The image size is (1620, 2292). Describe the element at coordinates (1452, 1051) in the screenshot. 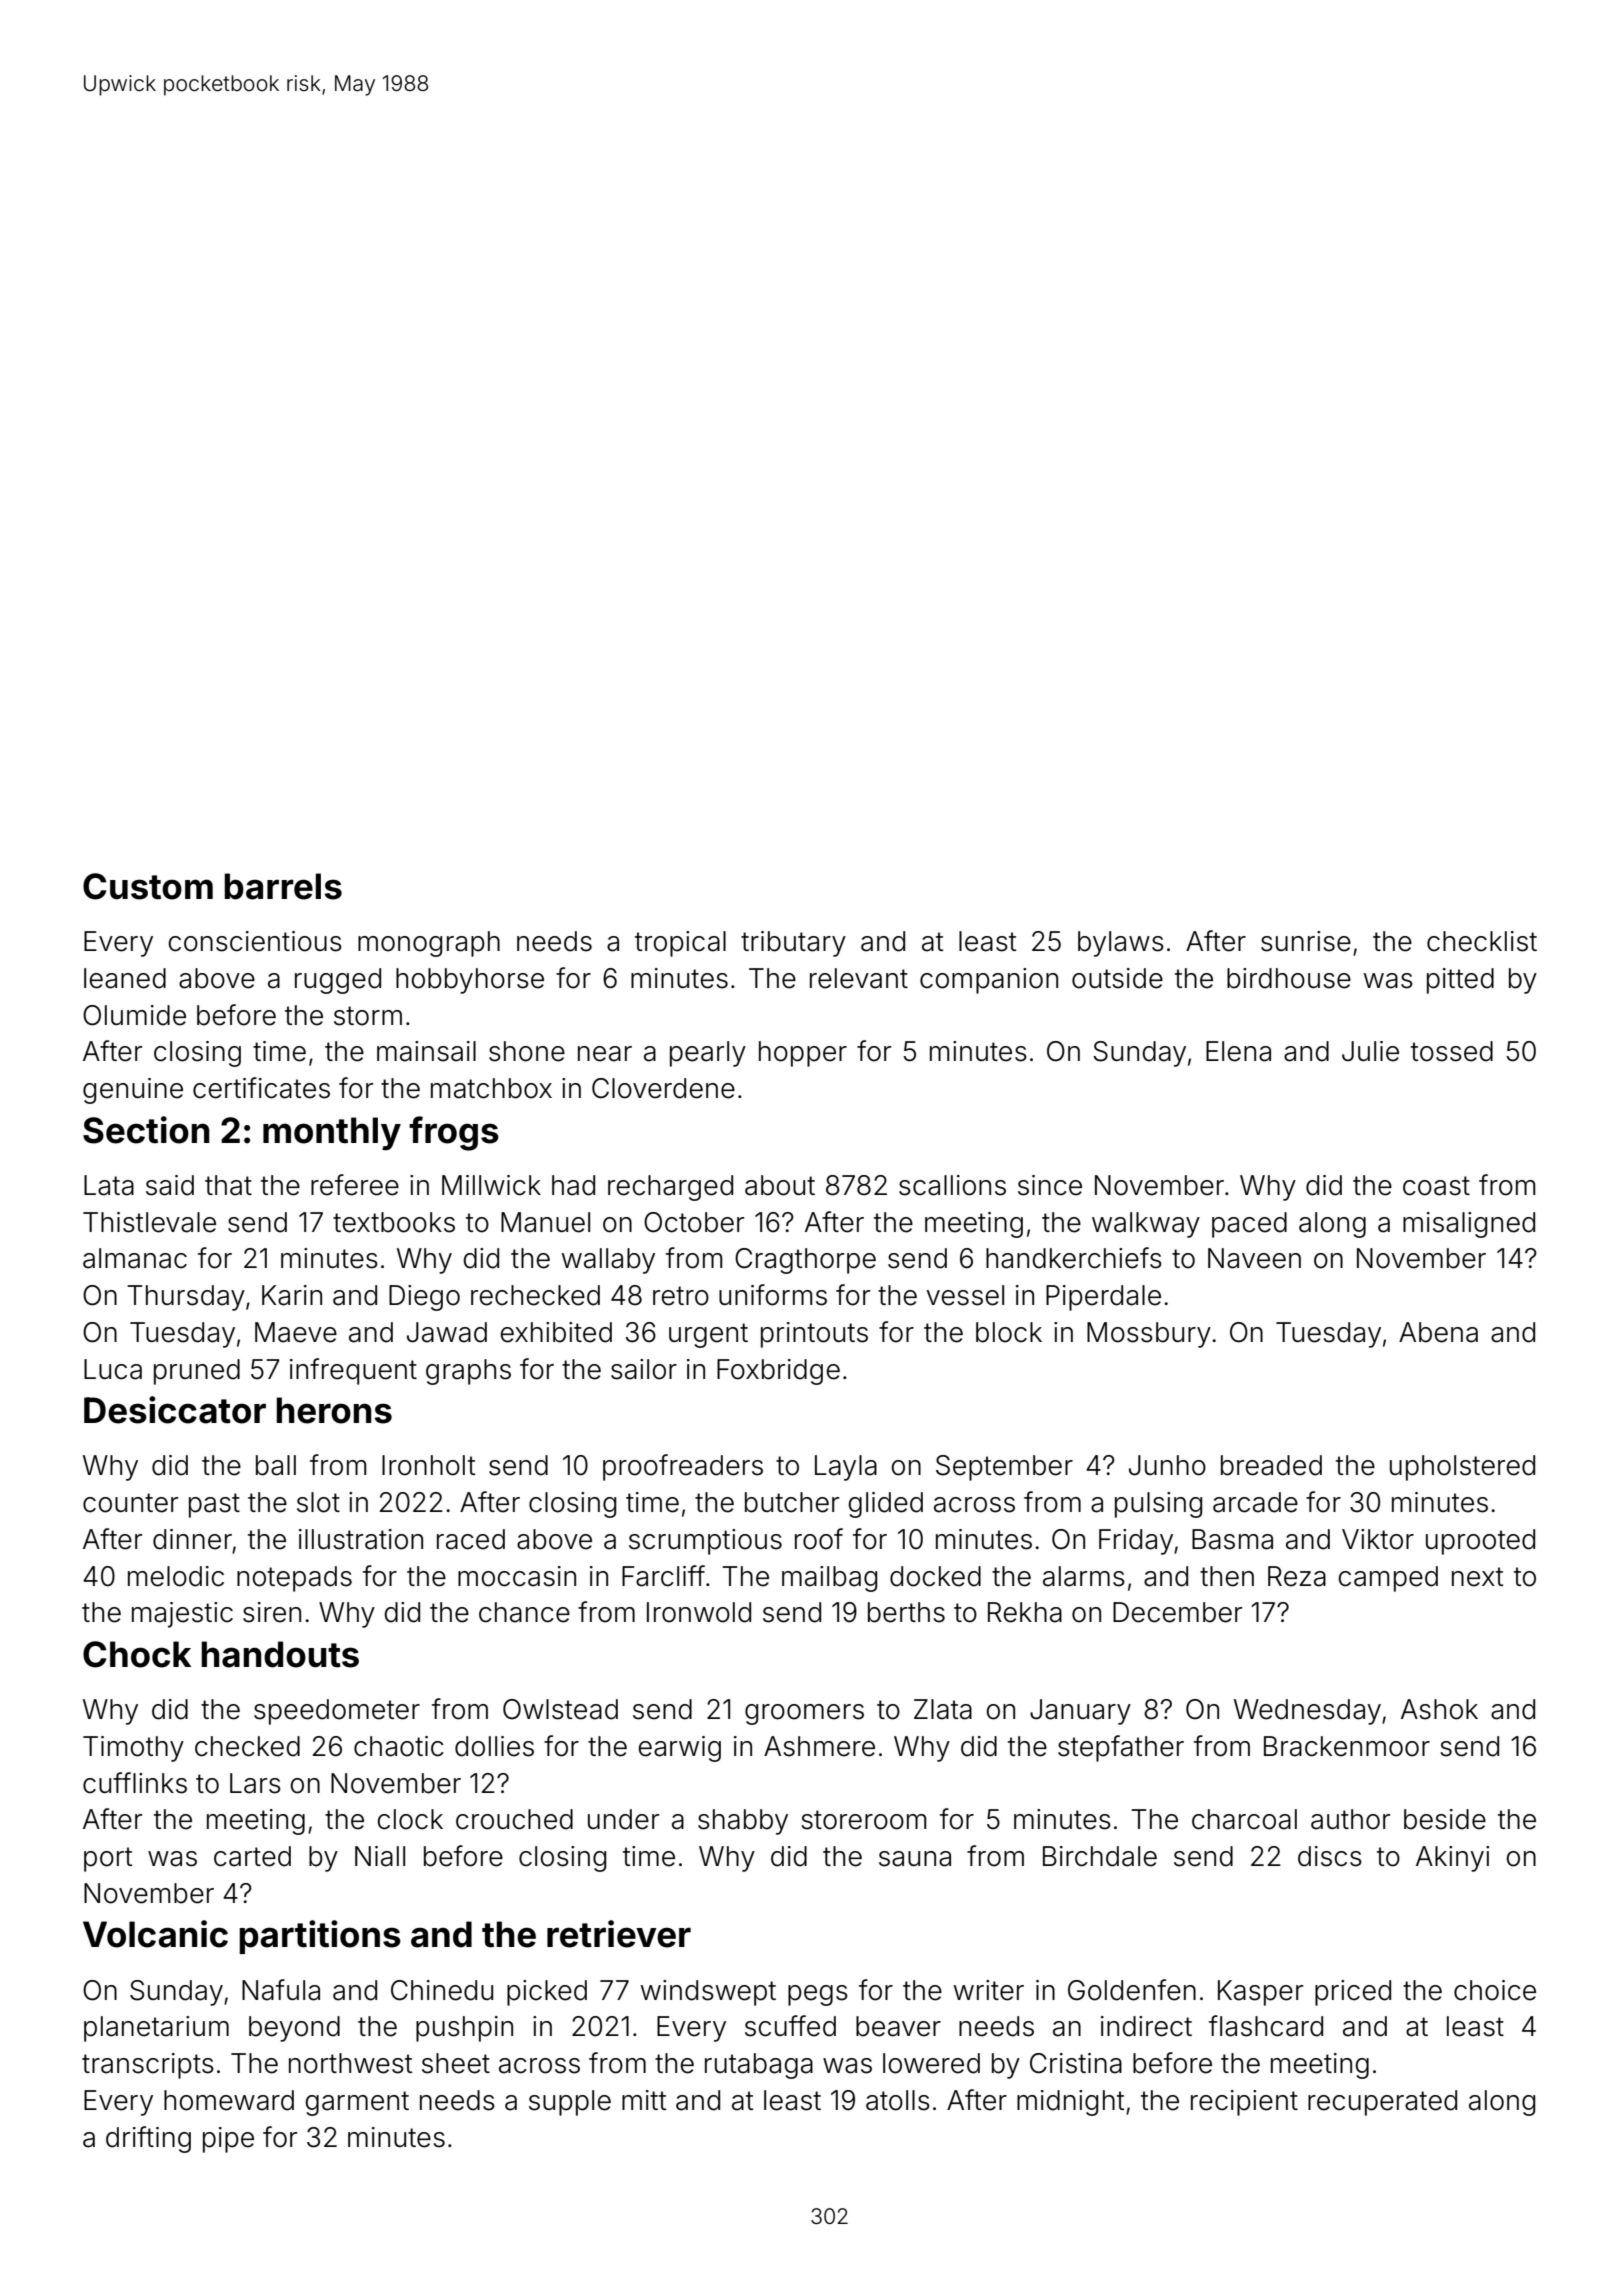

I see `tossed` at that location.
